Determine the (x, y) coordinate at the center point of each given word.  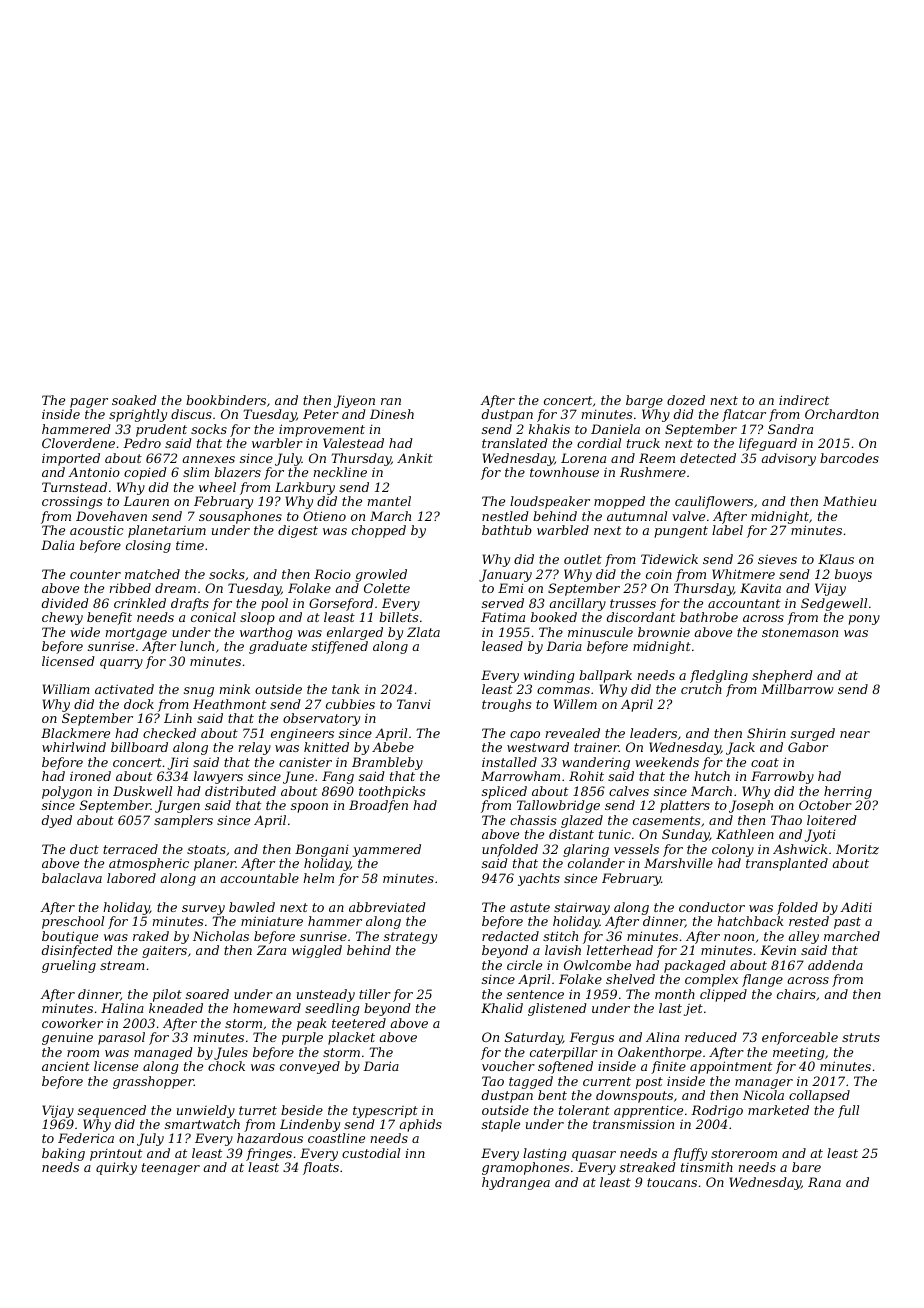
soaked (134, 400)
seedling (332, 1009)
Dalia (57, 545)
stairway (582, 908)
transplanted (787, 864)
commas (563, 690)
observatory (321, 719)
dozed (686, 400)
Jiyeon (354, 401)
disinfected (77, 951)
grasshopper (153, 1082)
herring (848, 792)
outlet (583, 559)
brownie (664, 632)
